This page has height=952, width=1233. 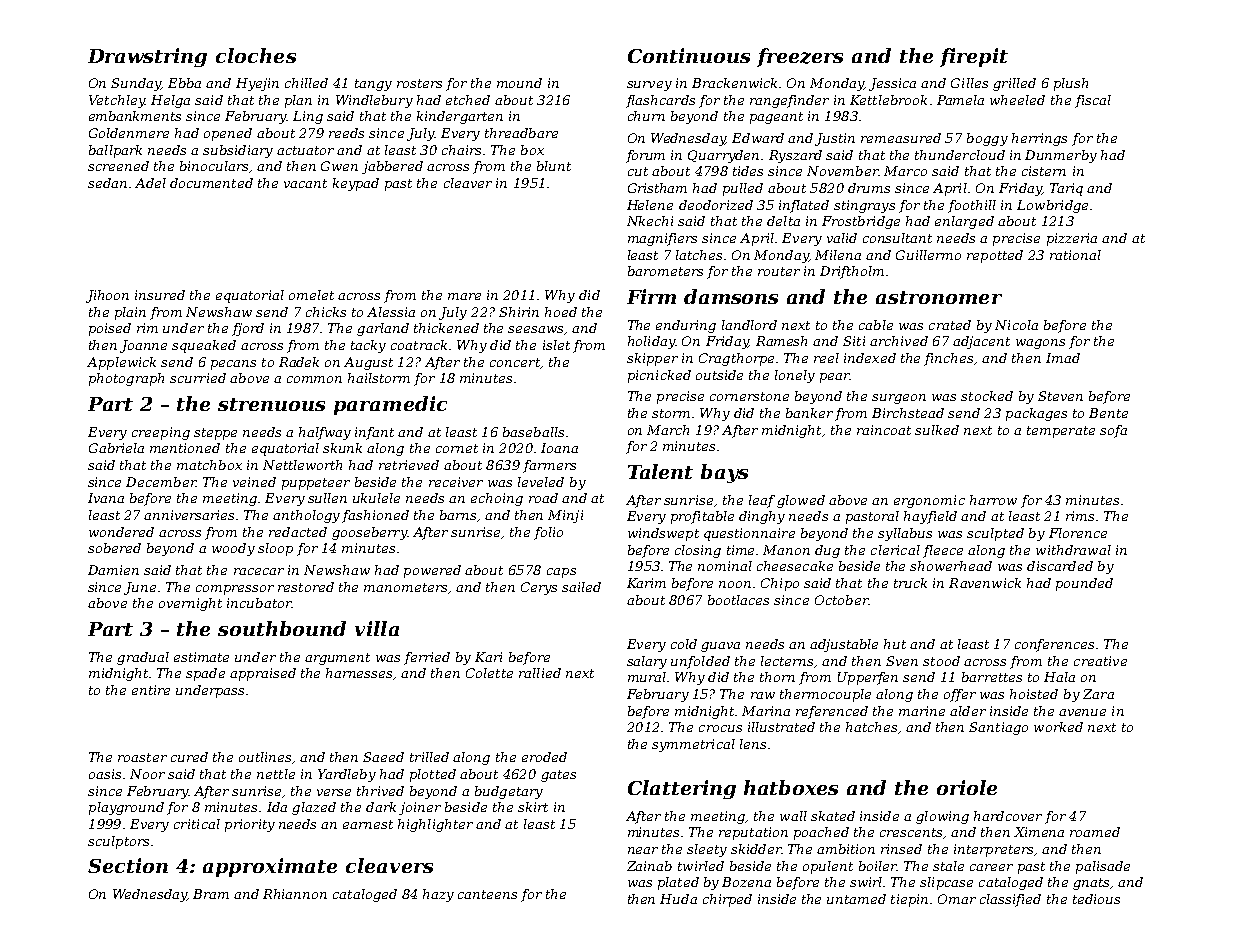 I want to click on chairs, so click(x=461, y=150).
